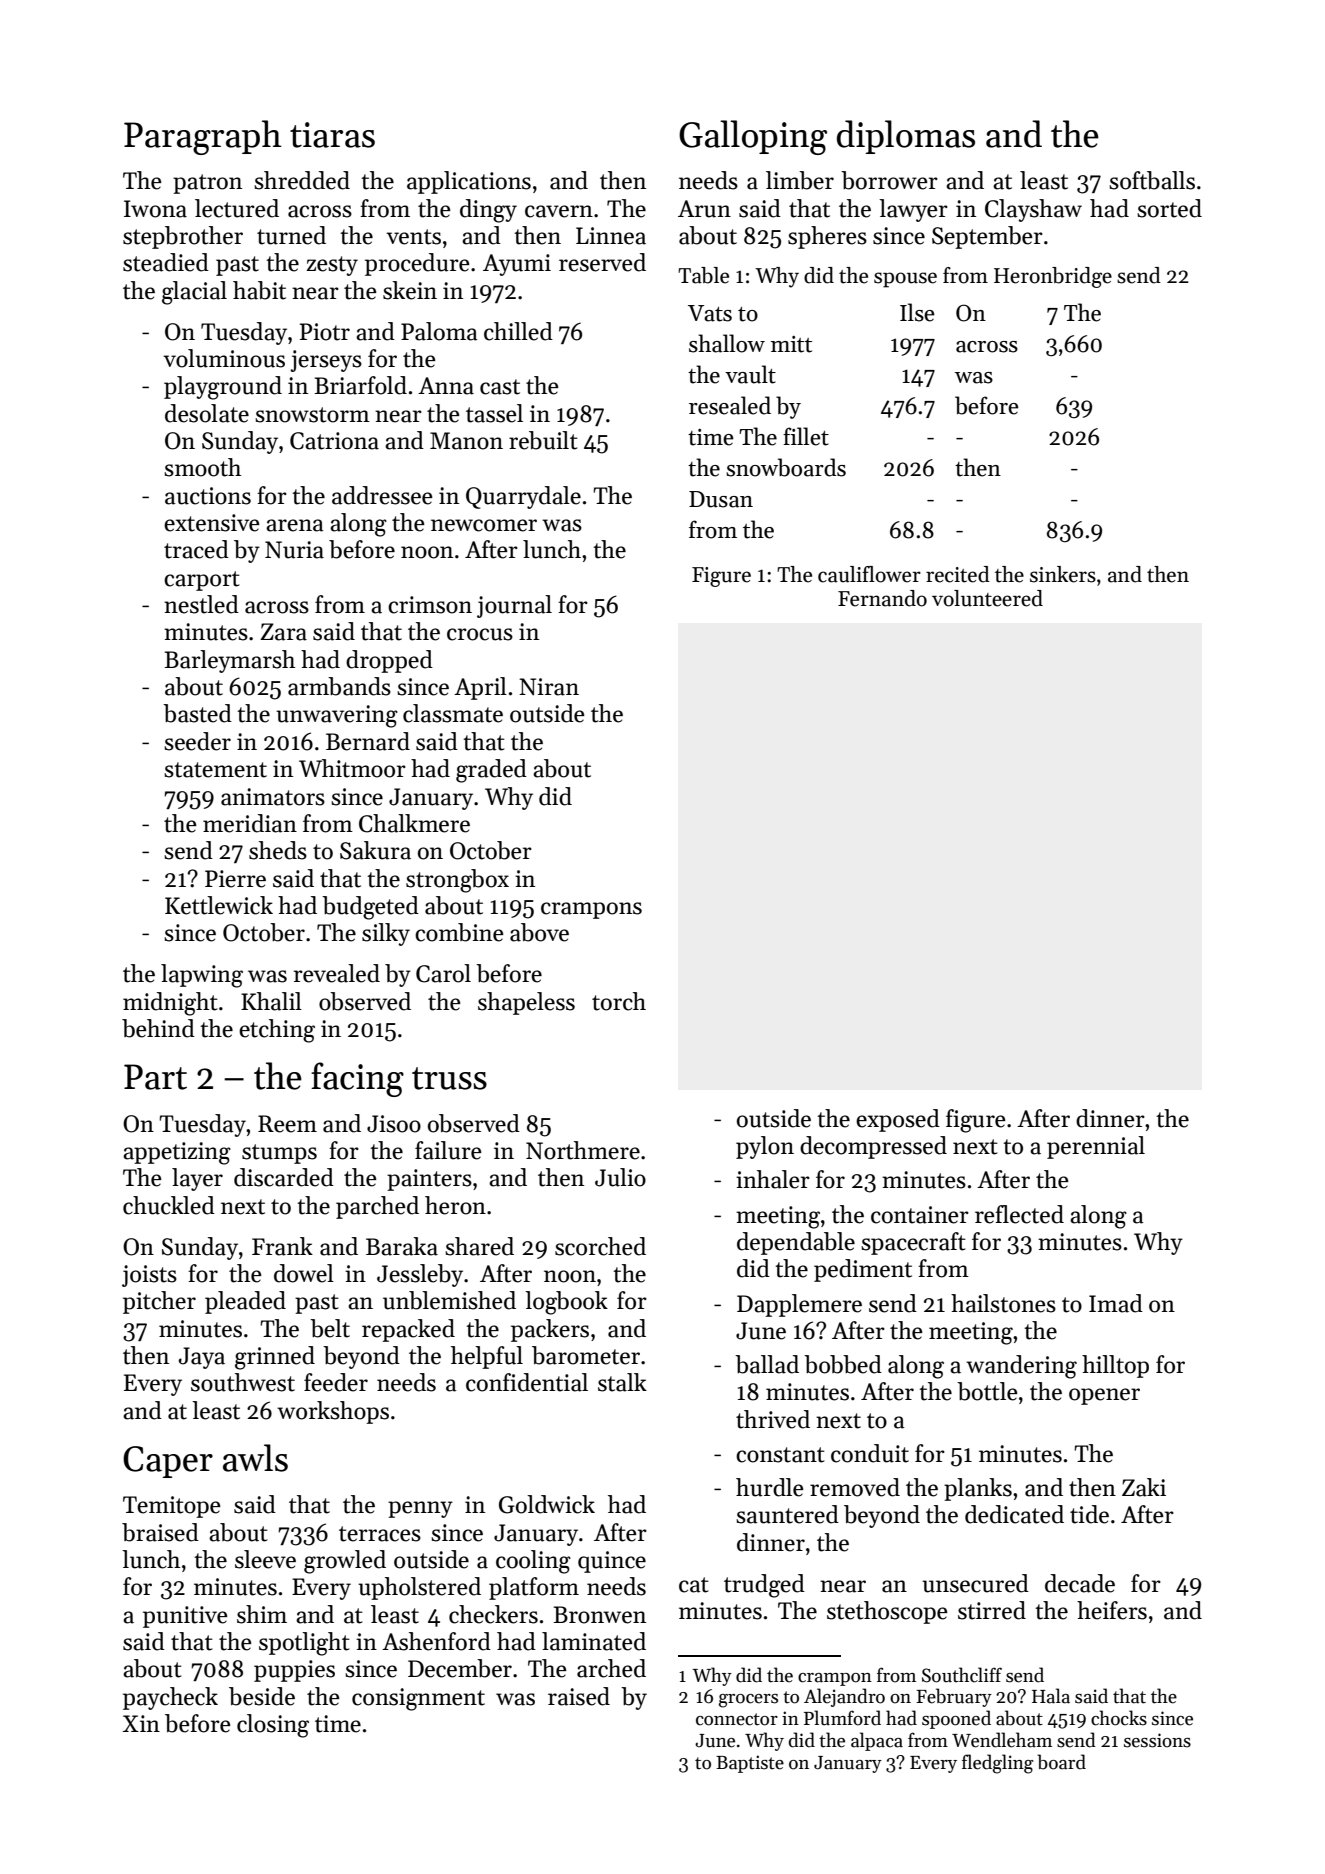 The height and width of the screenshot is (1874, 1325). What do you see at coordinates (278, 850) in the screenshot?
I see `sheds` at bounding box center [278, 850].
